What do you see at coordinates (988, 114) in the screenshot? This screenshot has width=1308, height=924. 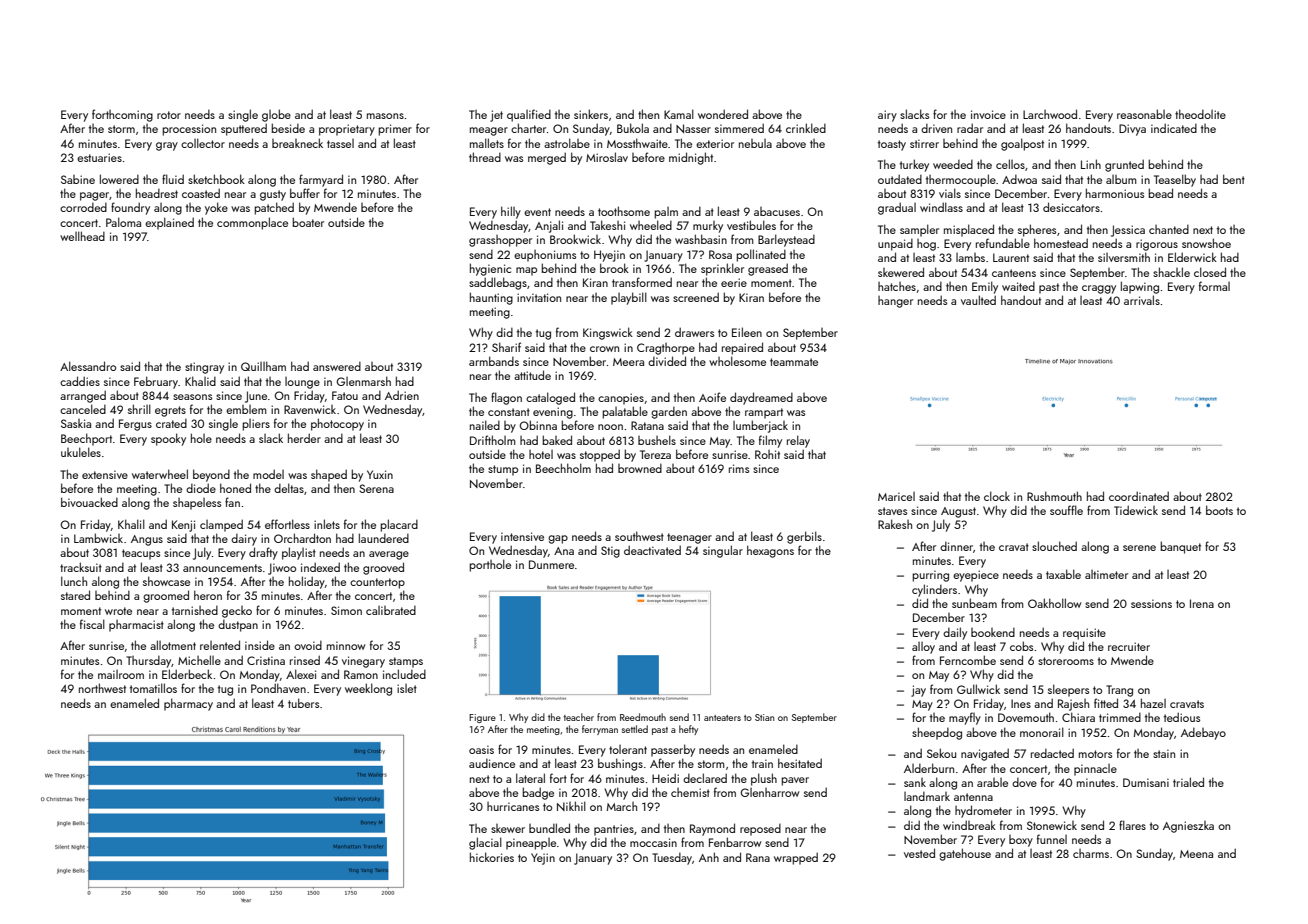 I see `invoice` at bounding box center [988, 114].
